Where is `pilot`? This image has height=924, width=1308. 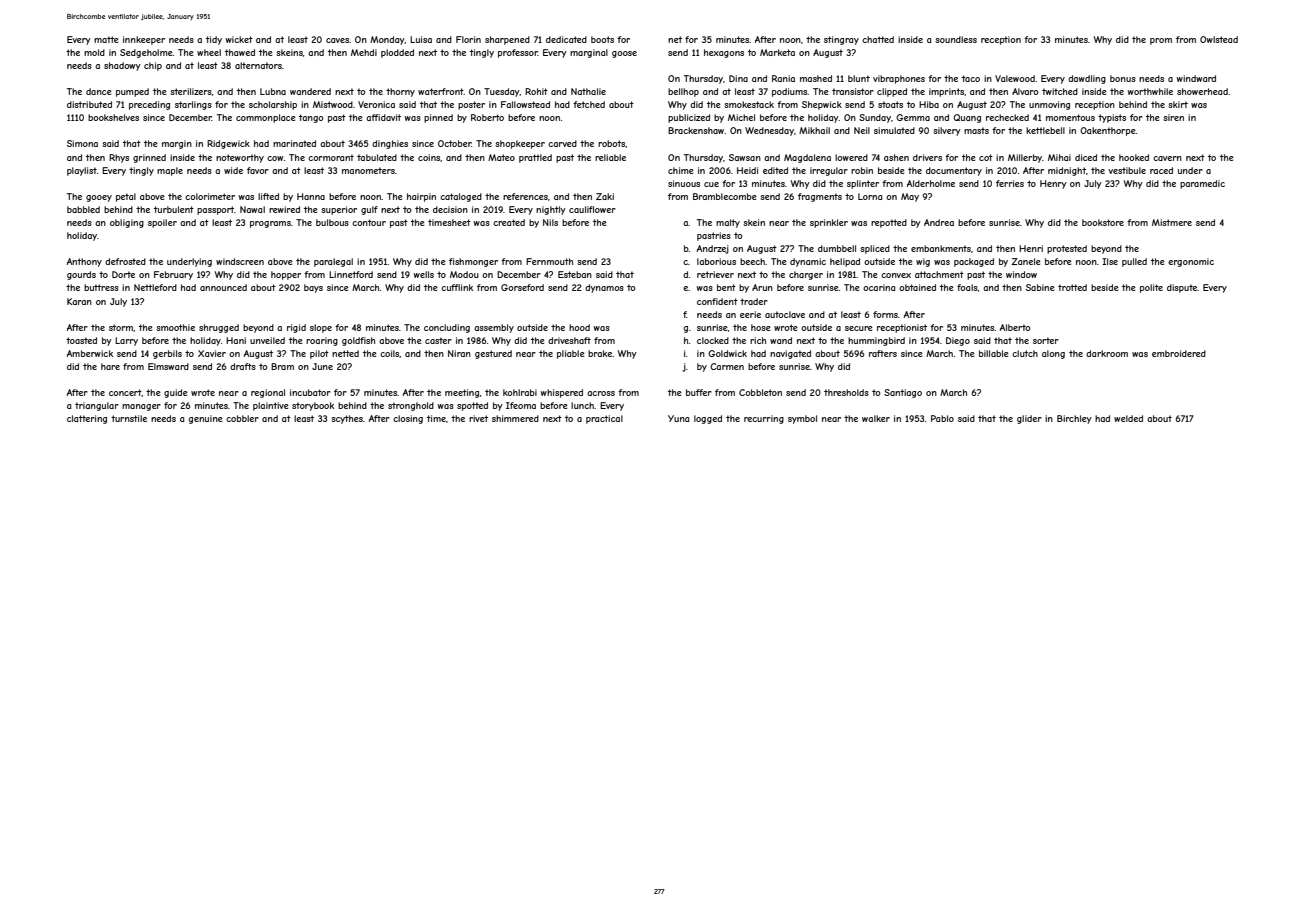
pilot is located at coordinates (319, 354).
